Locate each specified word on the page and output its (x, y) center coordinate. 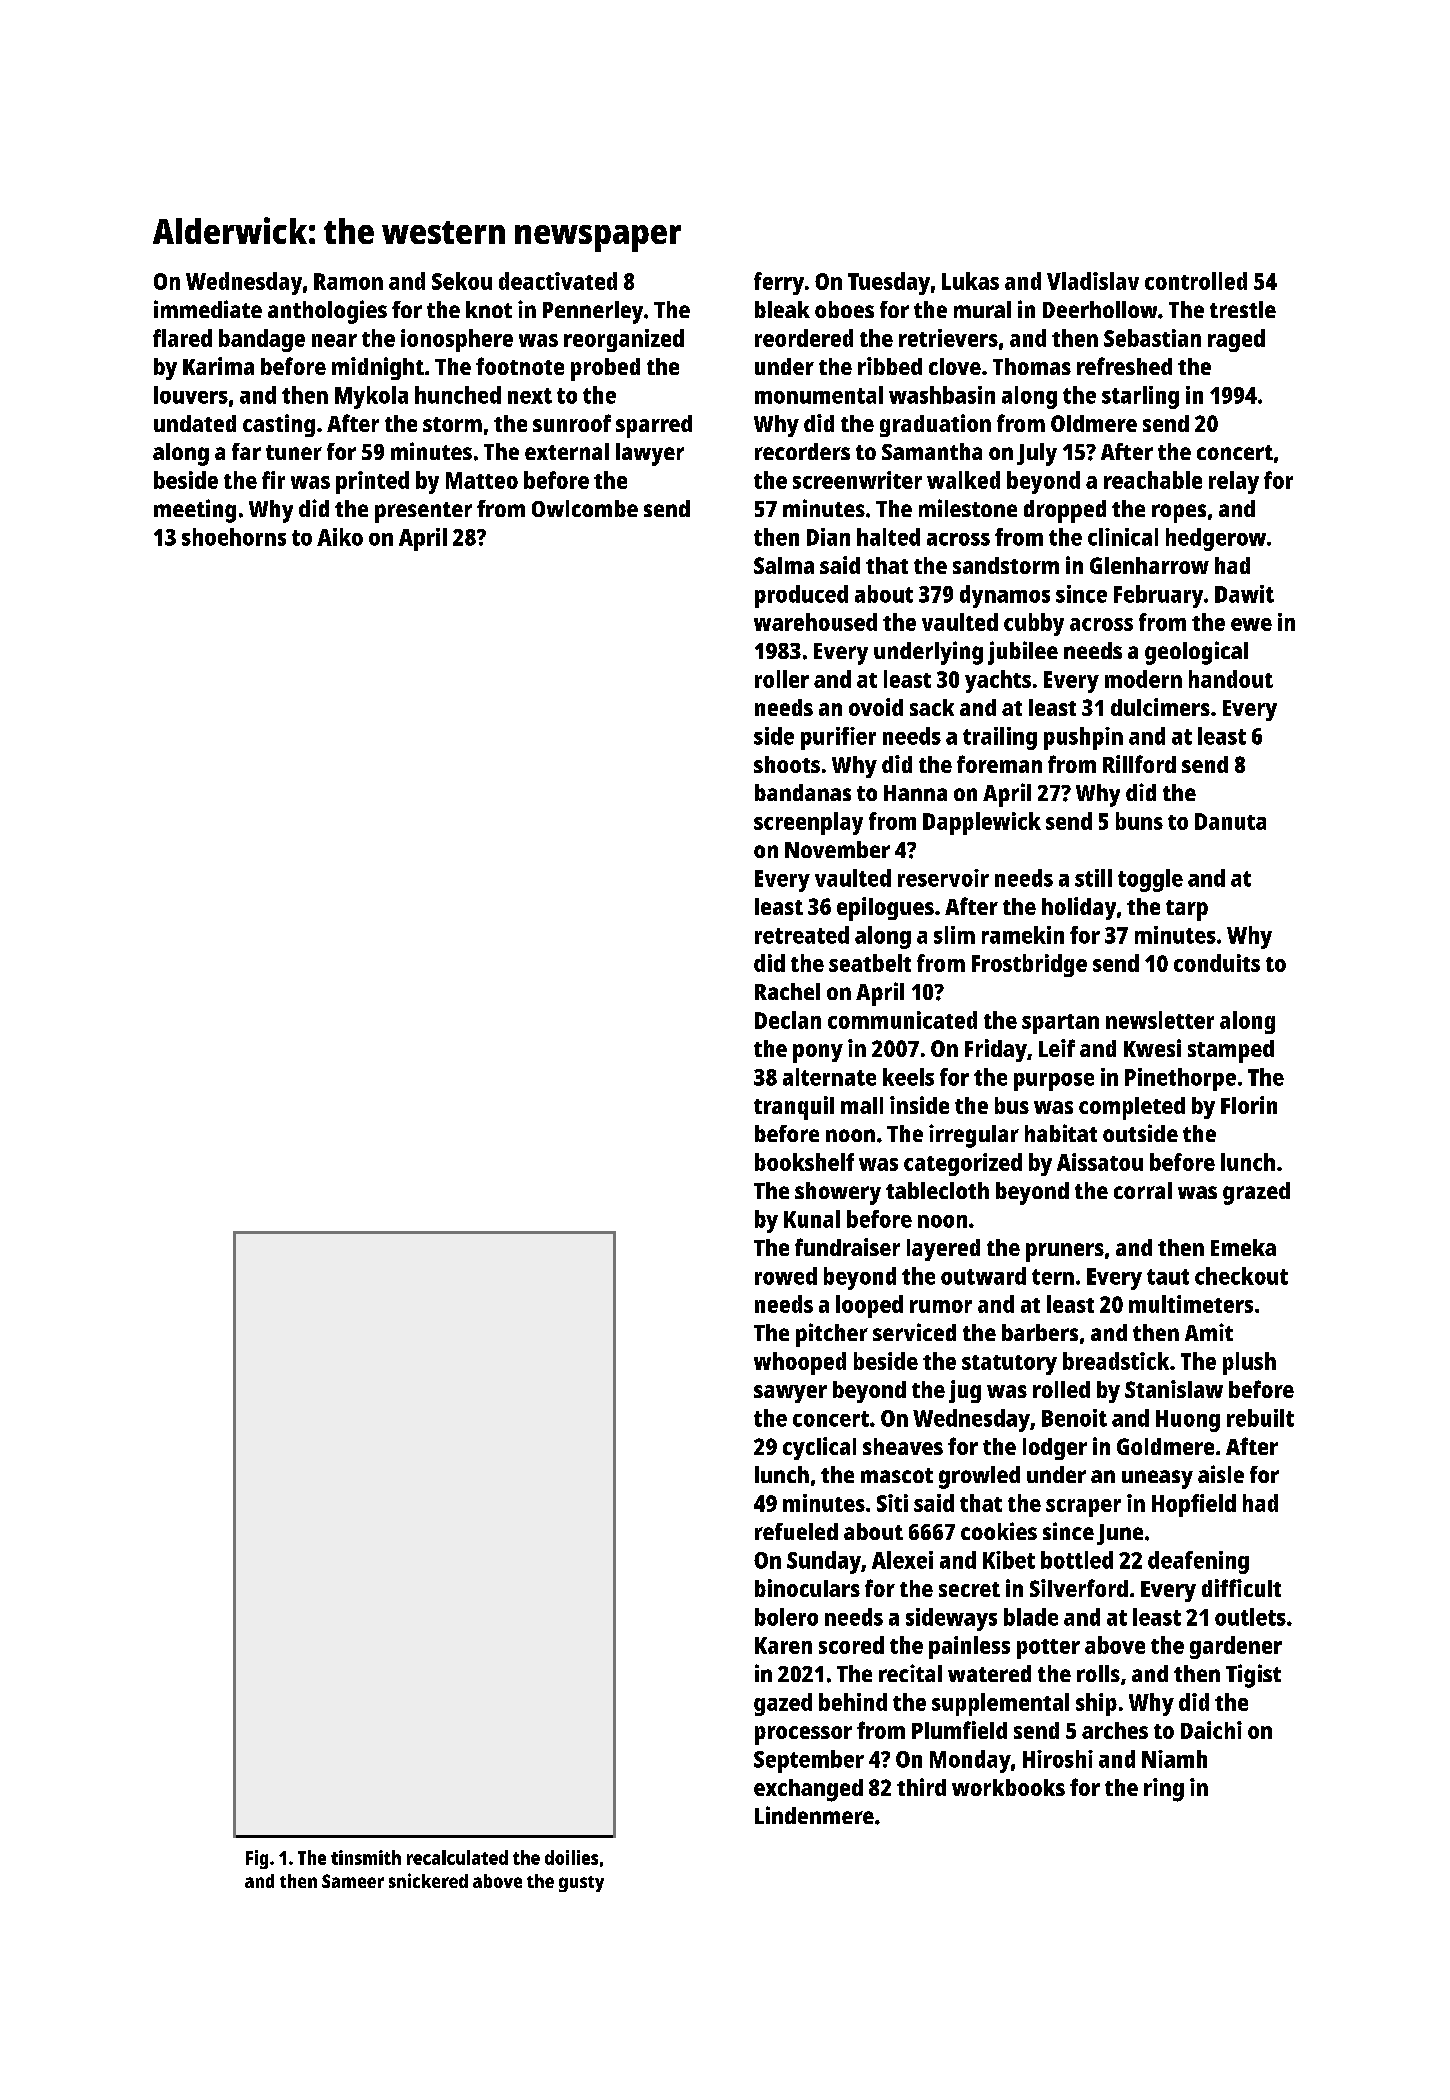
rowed (786, 1276)
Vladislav (1093, 281)
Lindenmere (814, 1815)
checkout (1241, 1276)
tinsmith (366, 1857)
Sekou (462, 281)
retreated (802, 935)
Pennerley (593, 312)
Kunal (812, 1219)
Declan (788, 1020)
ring (1164, 1790)
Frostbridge (1029, 965)
